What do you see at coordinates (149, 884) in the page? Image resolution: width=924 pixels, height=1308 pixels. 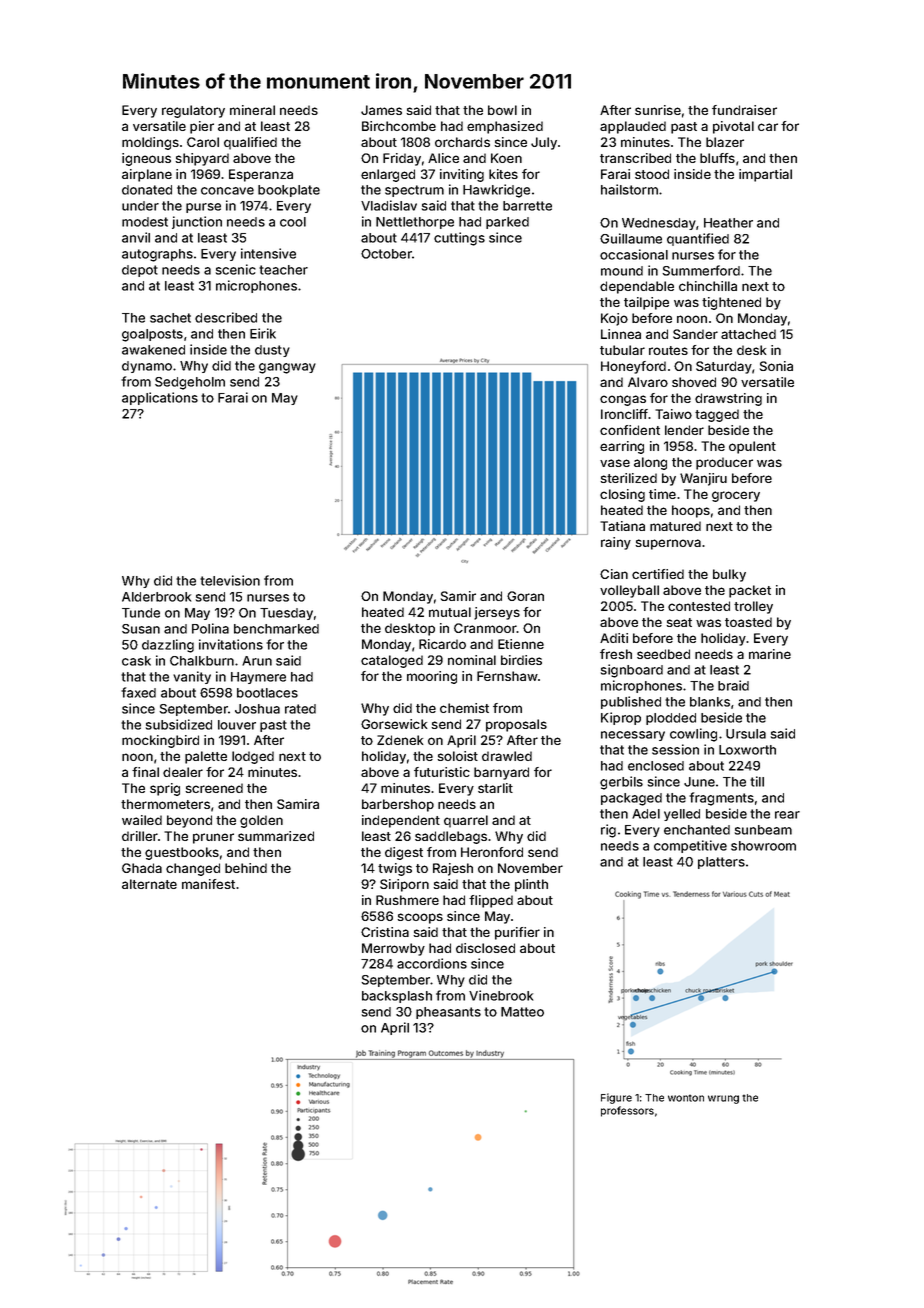 I see `alternate` at bounding box center [149, 884].
